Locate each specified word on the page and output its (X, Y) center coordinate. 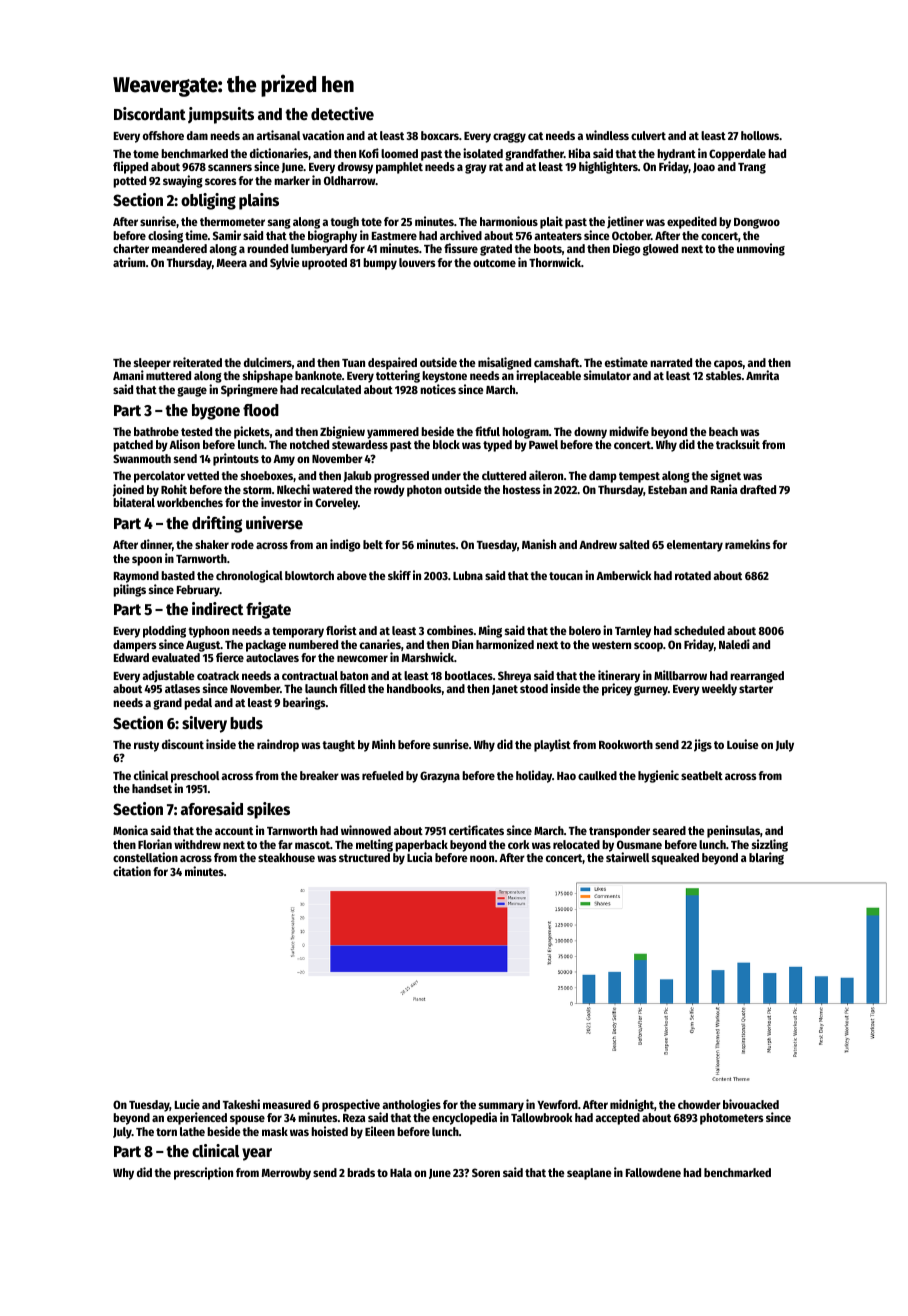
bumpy (380, 264)
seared (669, 830)
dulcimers (268, 362)
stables (724, 375)
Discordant (150, 114)
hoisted (329, 1131)
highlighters (608, 167)
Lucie (187, 1104)
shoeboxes (267, 475)
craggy (509, 138)
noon (482, 858)
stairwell (627, 857)
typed (497, 446)
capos (728, 365)
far (285, 844)
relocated (576, 844)
